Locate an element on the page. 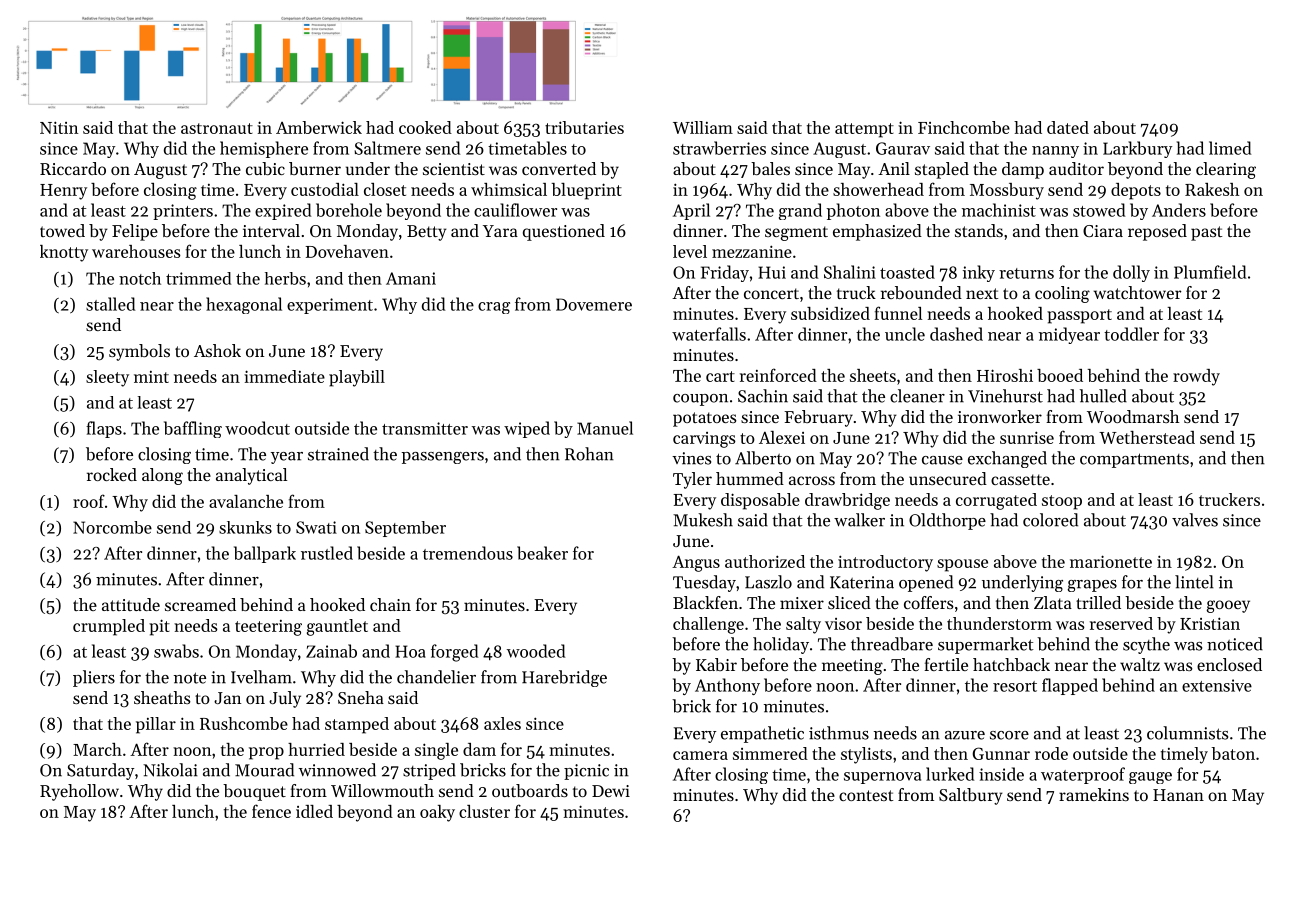 The image size is (1308, 924). skunks is located at coordinates (245, 527).
